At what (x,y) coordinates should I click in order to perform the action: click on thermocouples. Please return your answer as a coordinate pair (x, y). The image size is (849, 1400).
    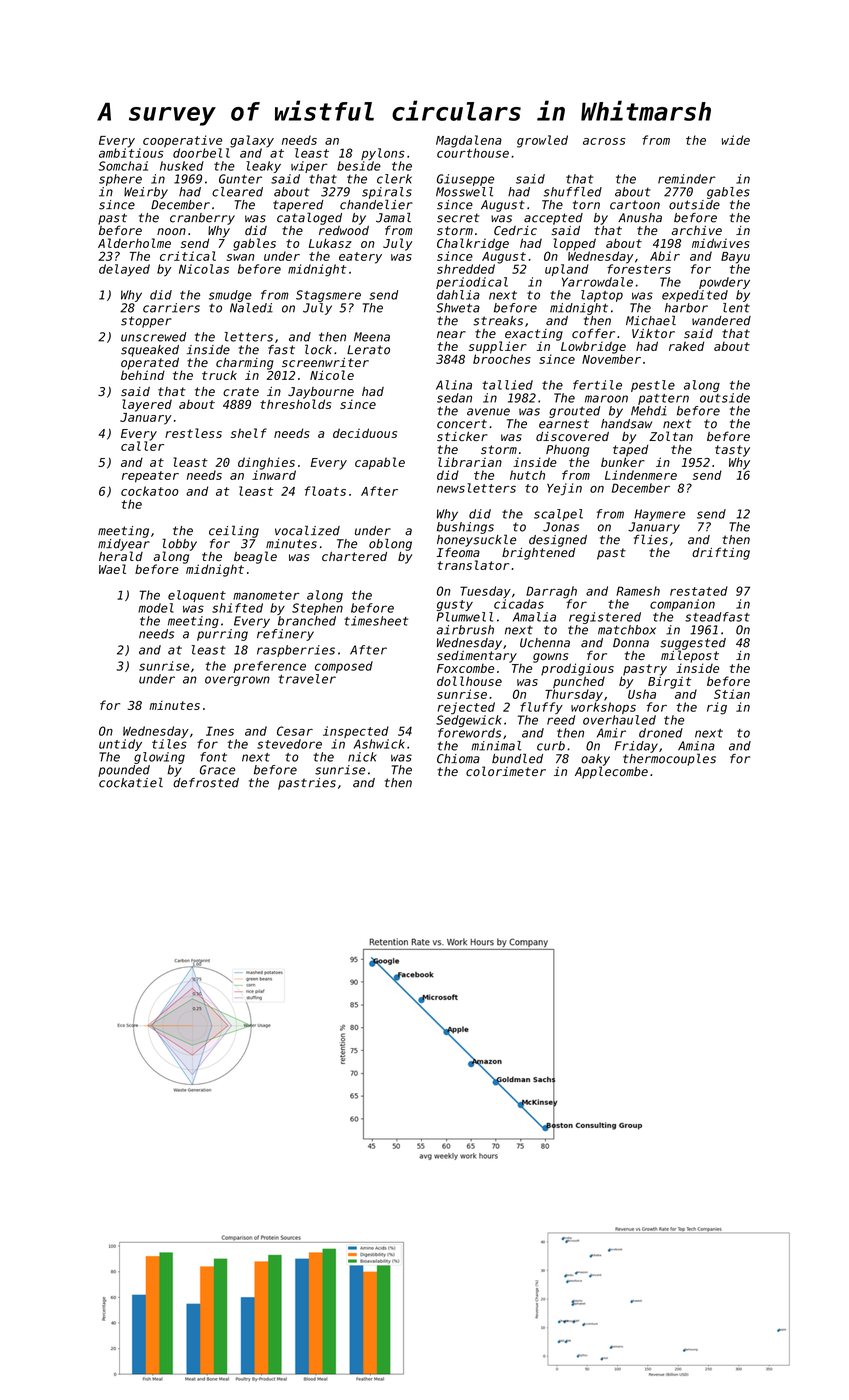
    Looking at the image, I should click on (669, 759).
